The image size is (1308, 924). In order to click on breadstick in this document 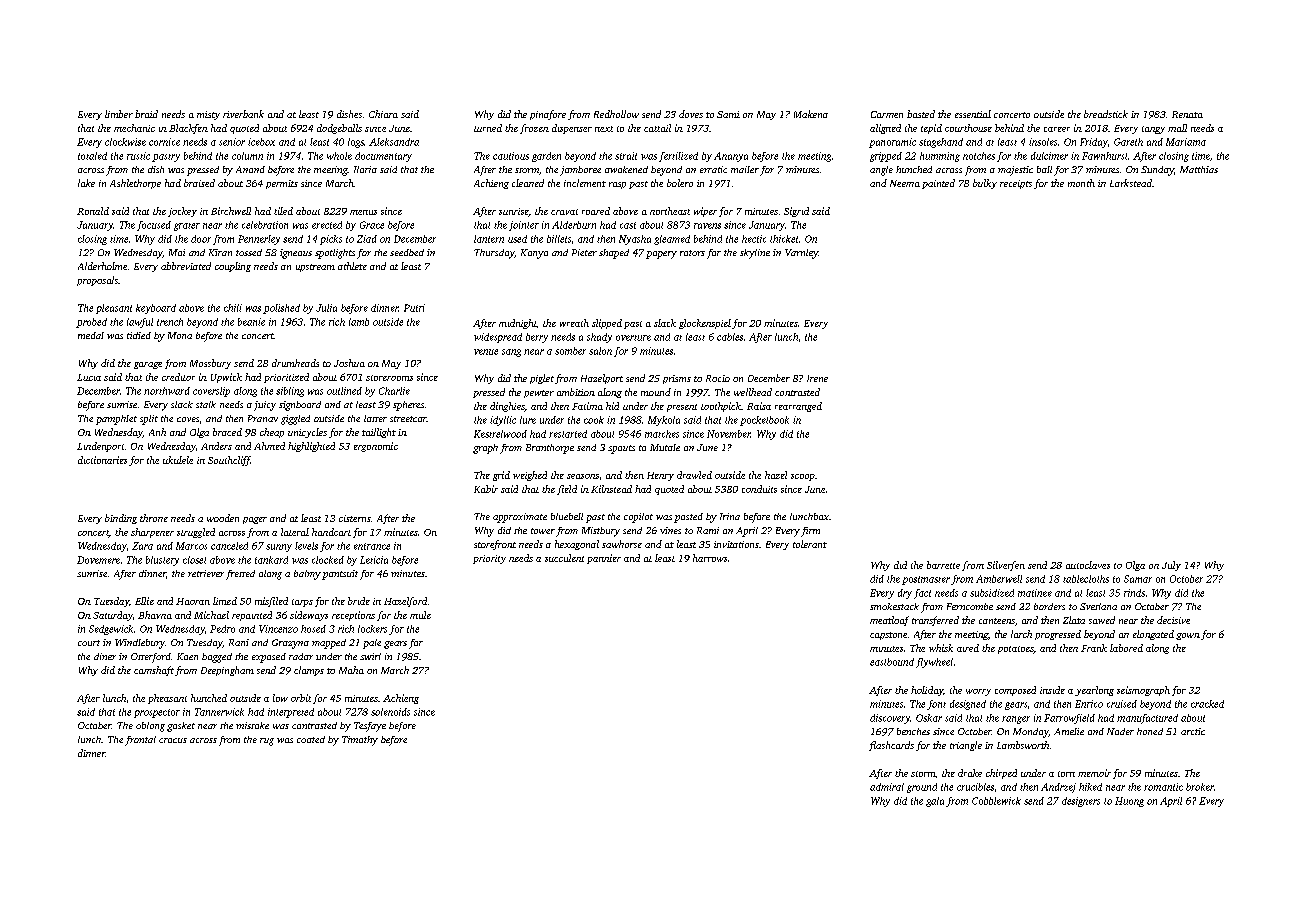, I will do `click(1106, 114)`.
